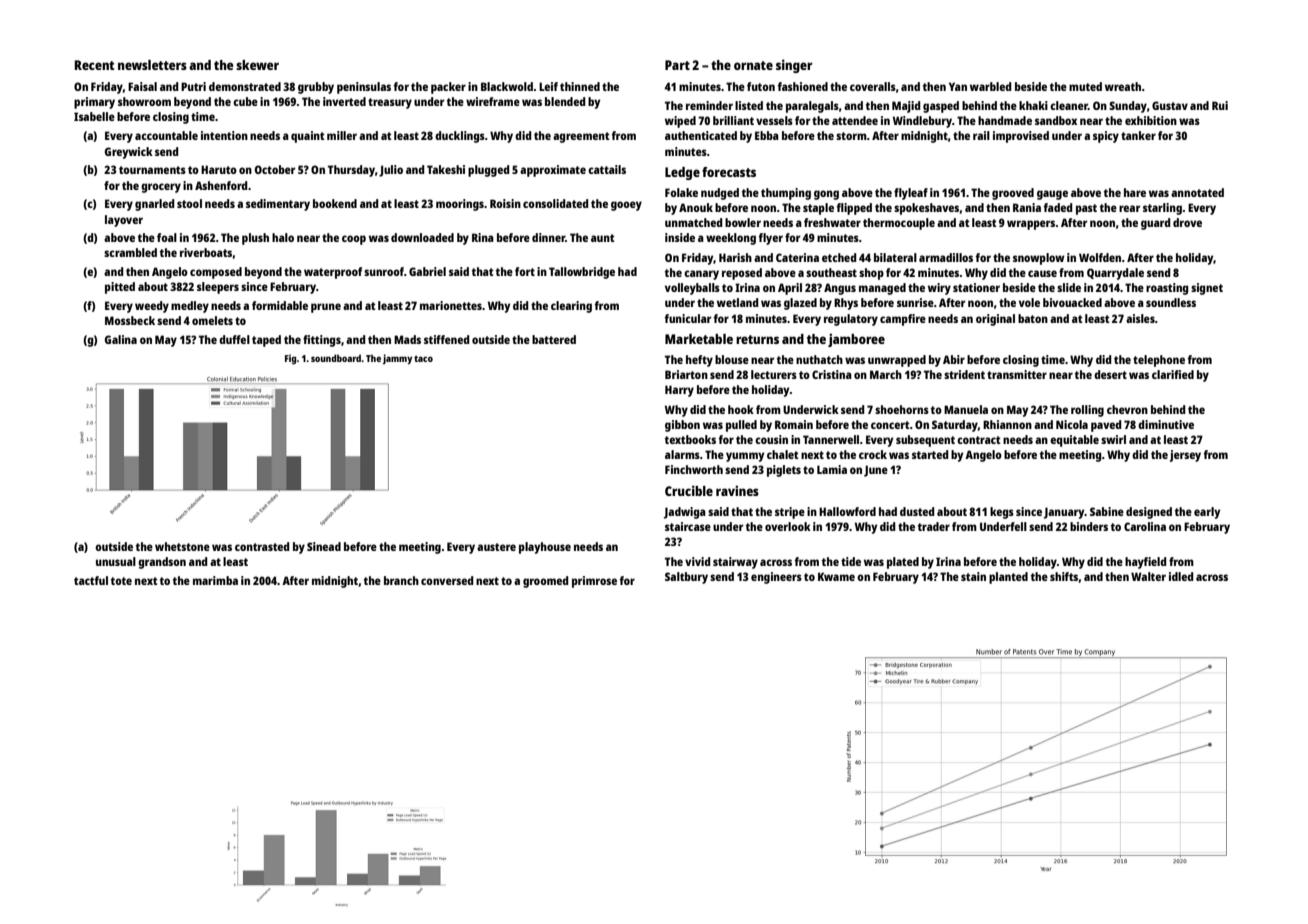 This screenshot has height=924, width=1308. I want to click on tanker, so click(1138, 135).
